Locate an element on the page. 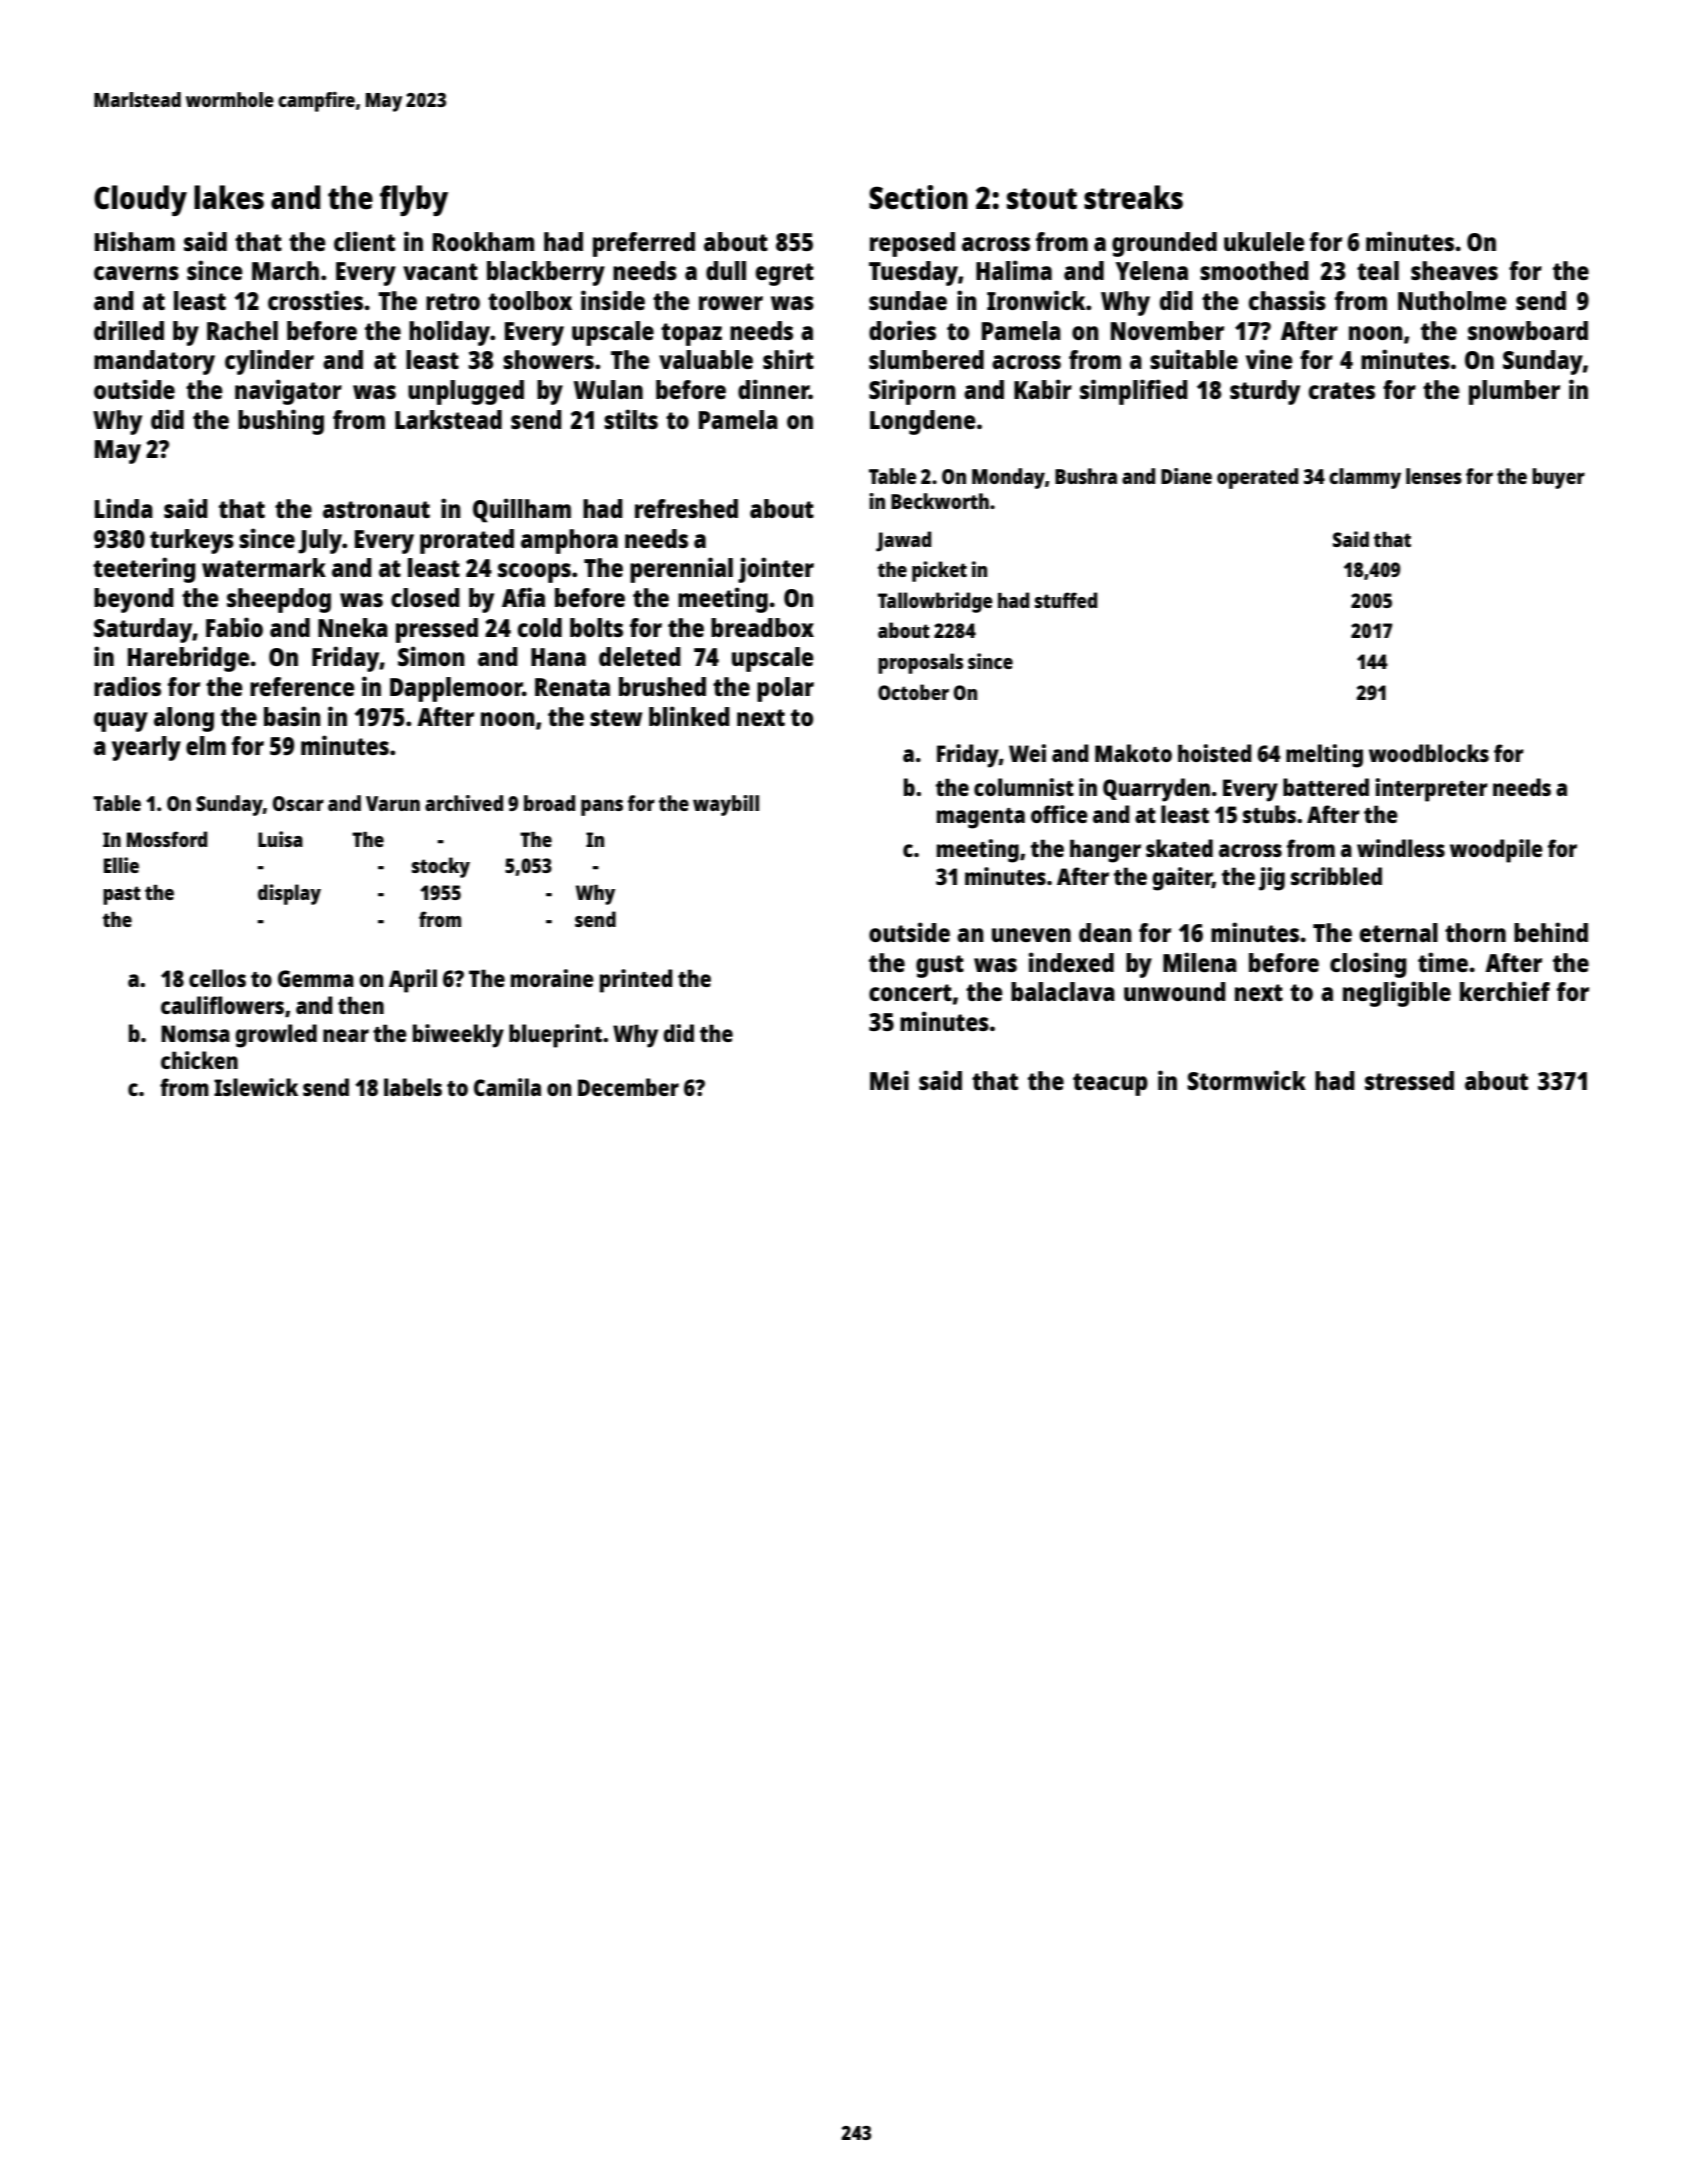 This image has width=1683, height=2178. Bushra is located at coordinates (1086, 476).
